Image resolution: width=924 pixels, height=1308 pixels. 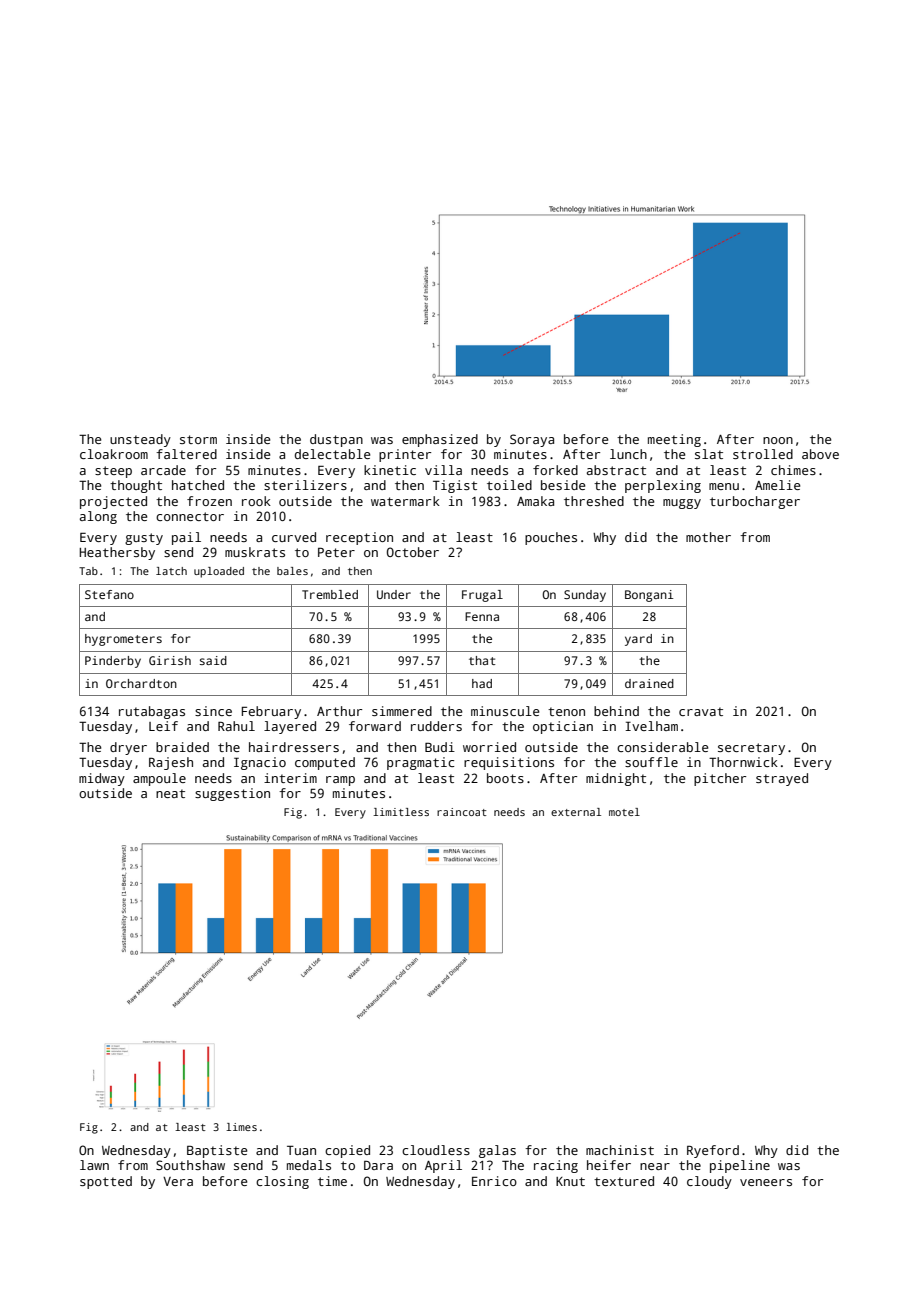 I want to click on said, so click(x=213, y=660).
